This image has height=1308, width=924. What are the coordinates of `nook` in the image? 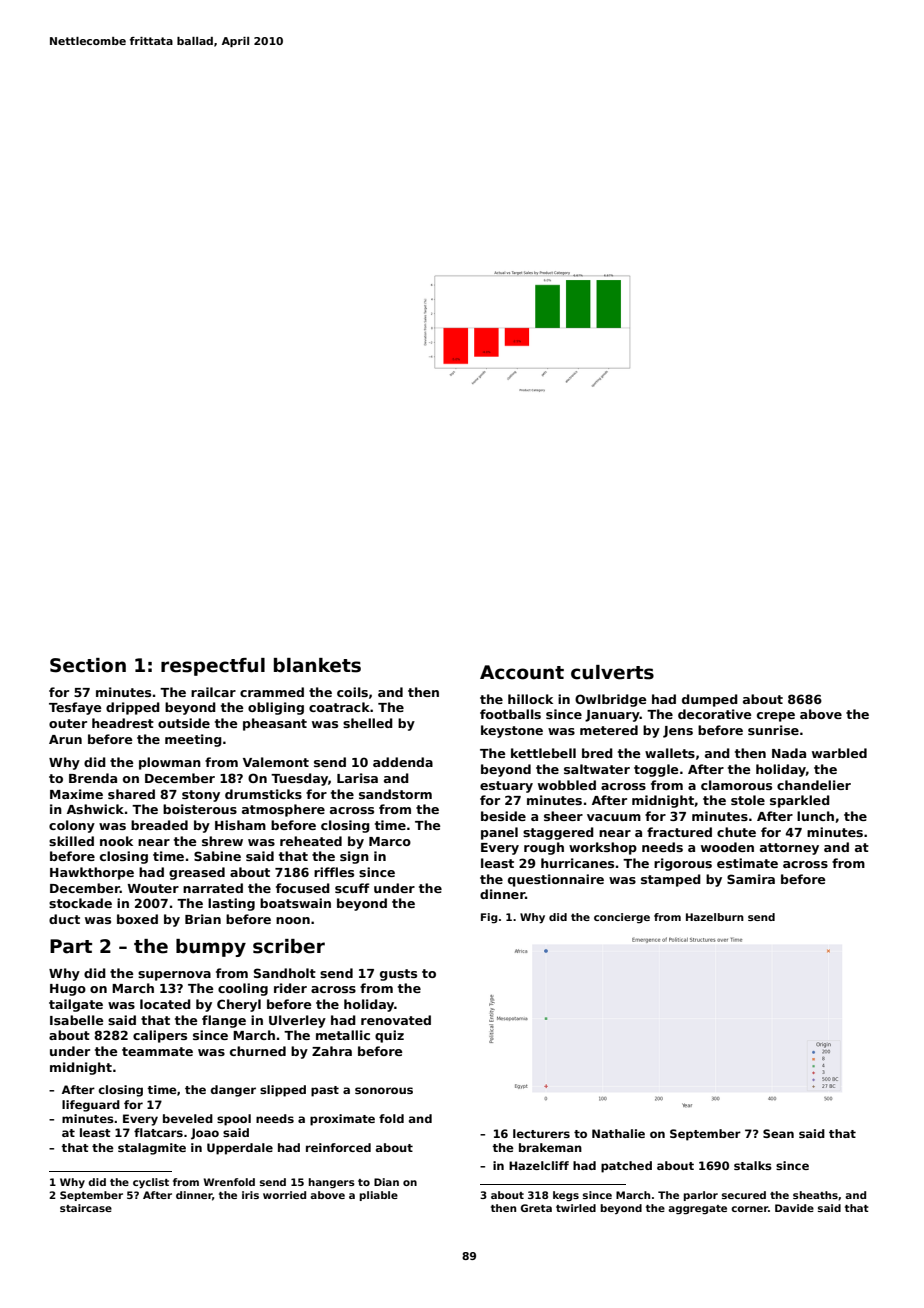 It's located at (116, 841).
